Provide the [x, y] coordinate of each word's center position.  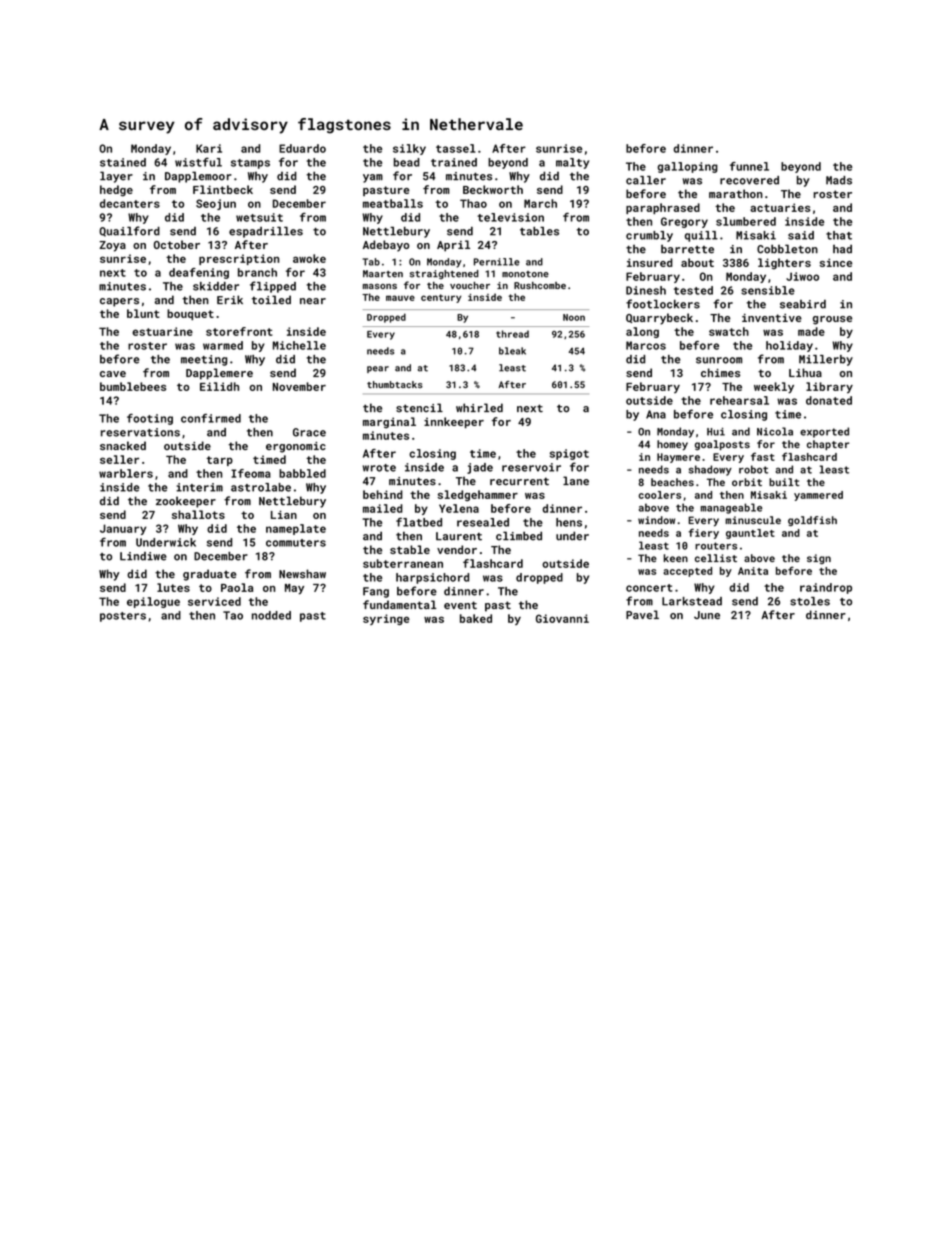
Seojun [216, 204]
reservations [140, 432]
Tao [233, 615]
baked [476, 618]
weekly [774, 388]
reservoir [531, 467]
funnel [749, 166]
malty [572, 163]
